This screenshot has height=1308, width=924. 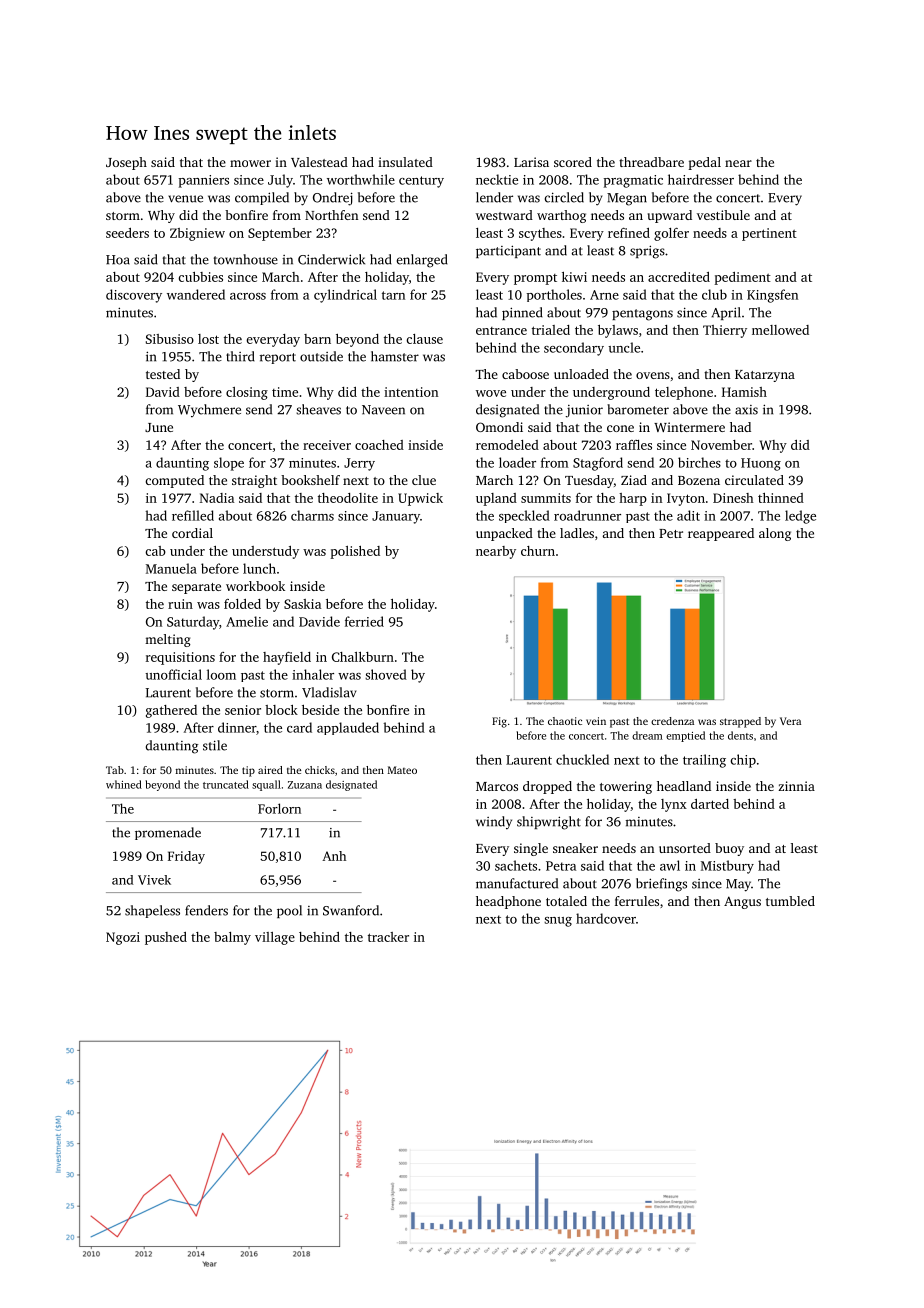 I want to click on tumbled, so click(x=790, y=901).
